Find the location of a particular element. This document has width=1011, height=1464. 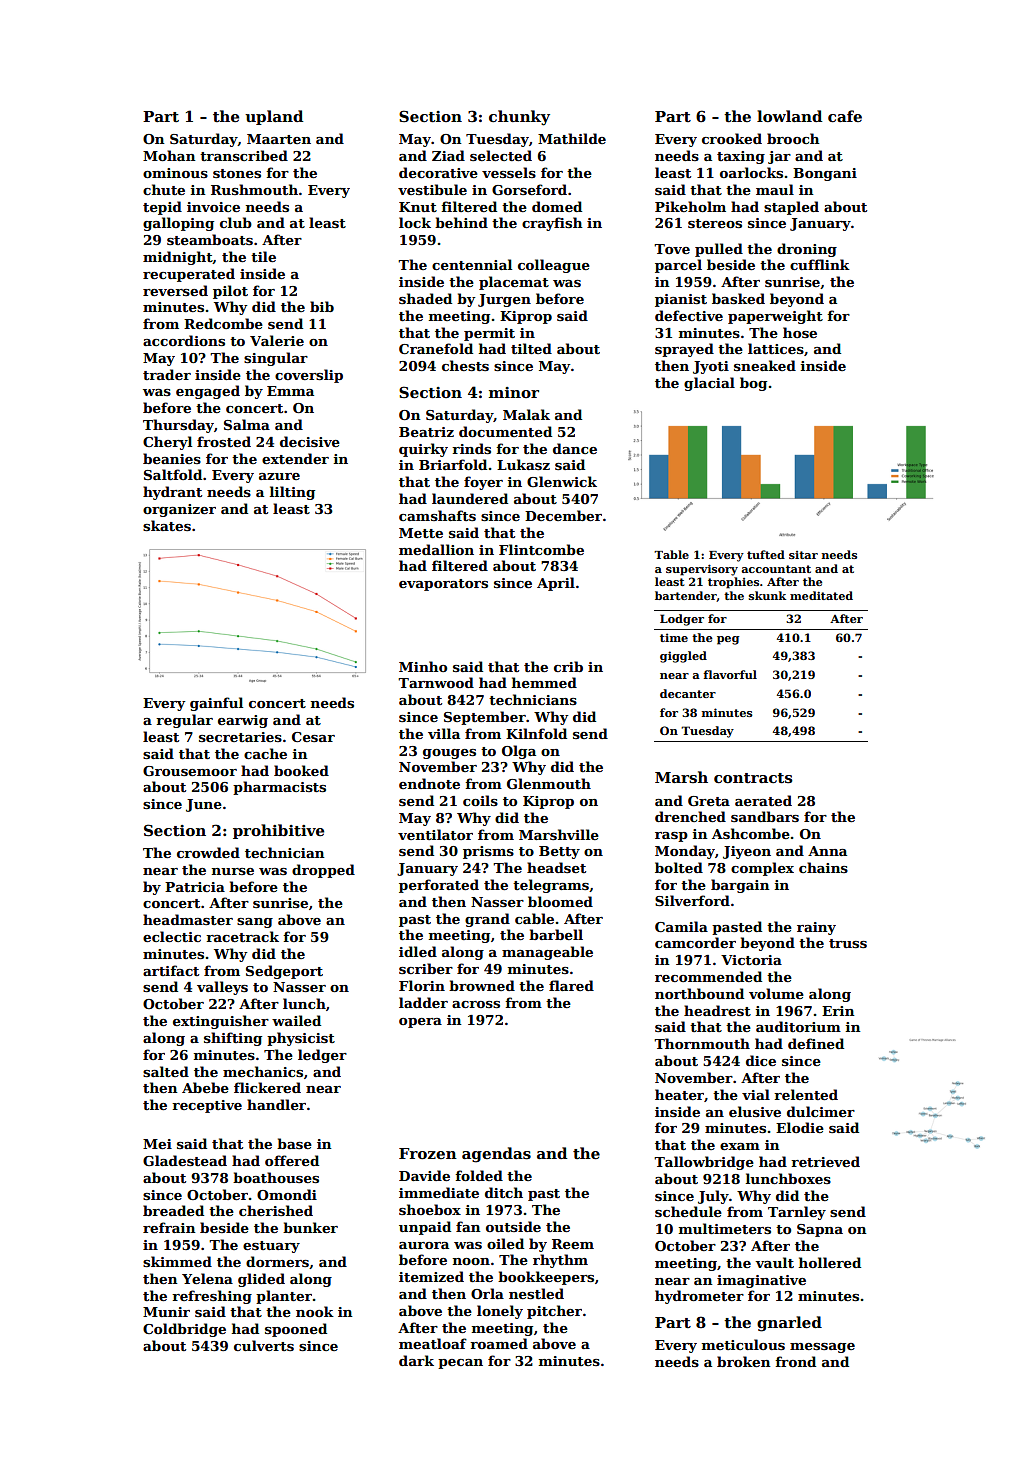

bog is located at coordinates (753, 384).
